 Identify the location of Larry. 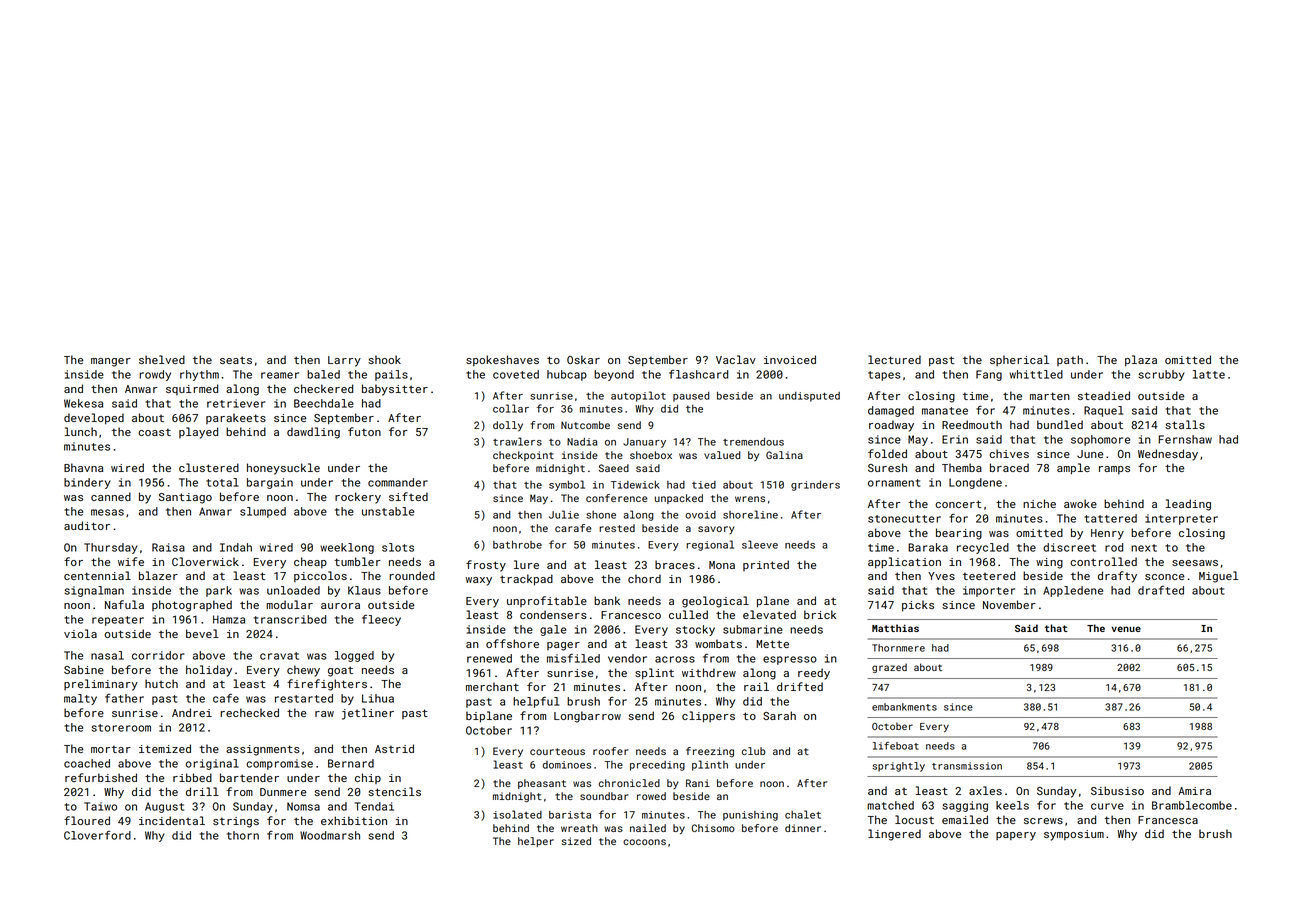
(344, 361).
